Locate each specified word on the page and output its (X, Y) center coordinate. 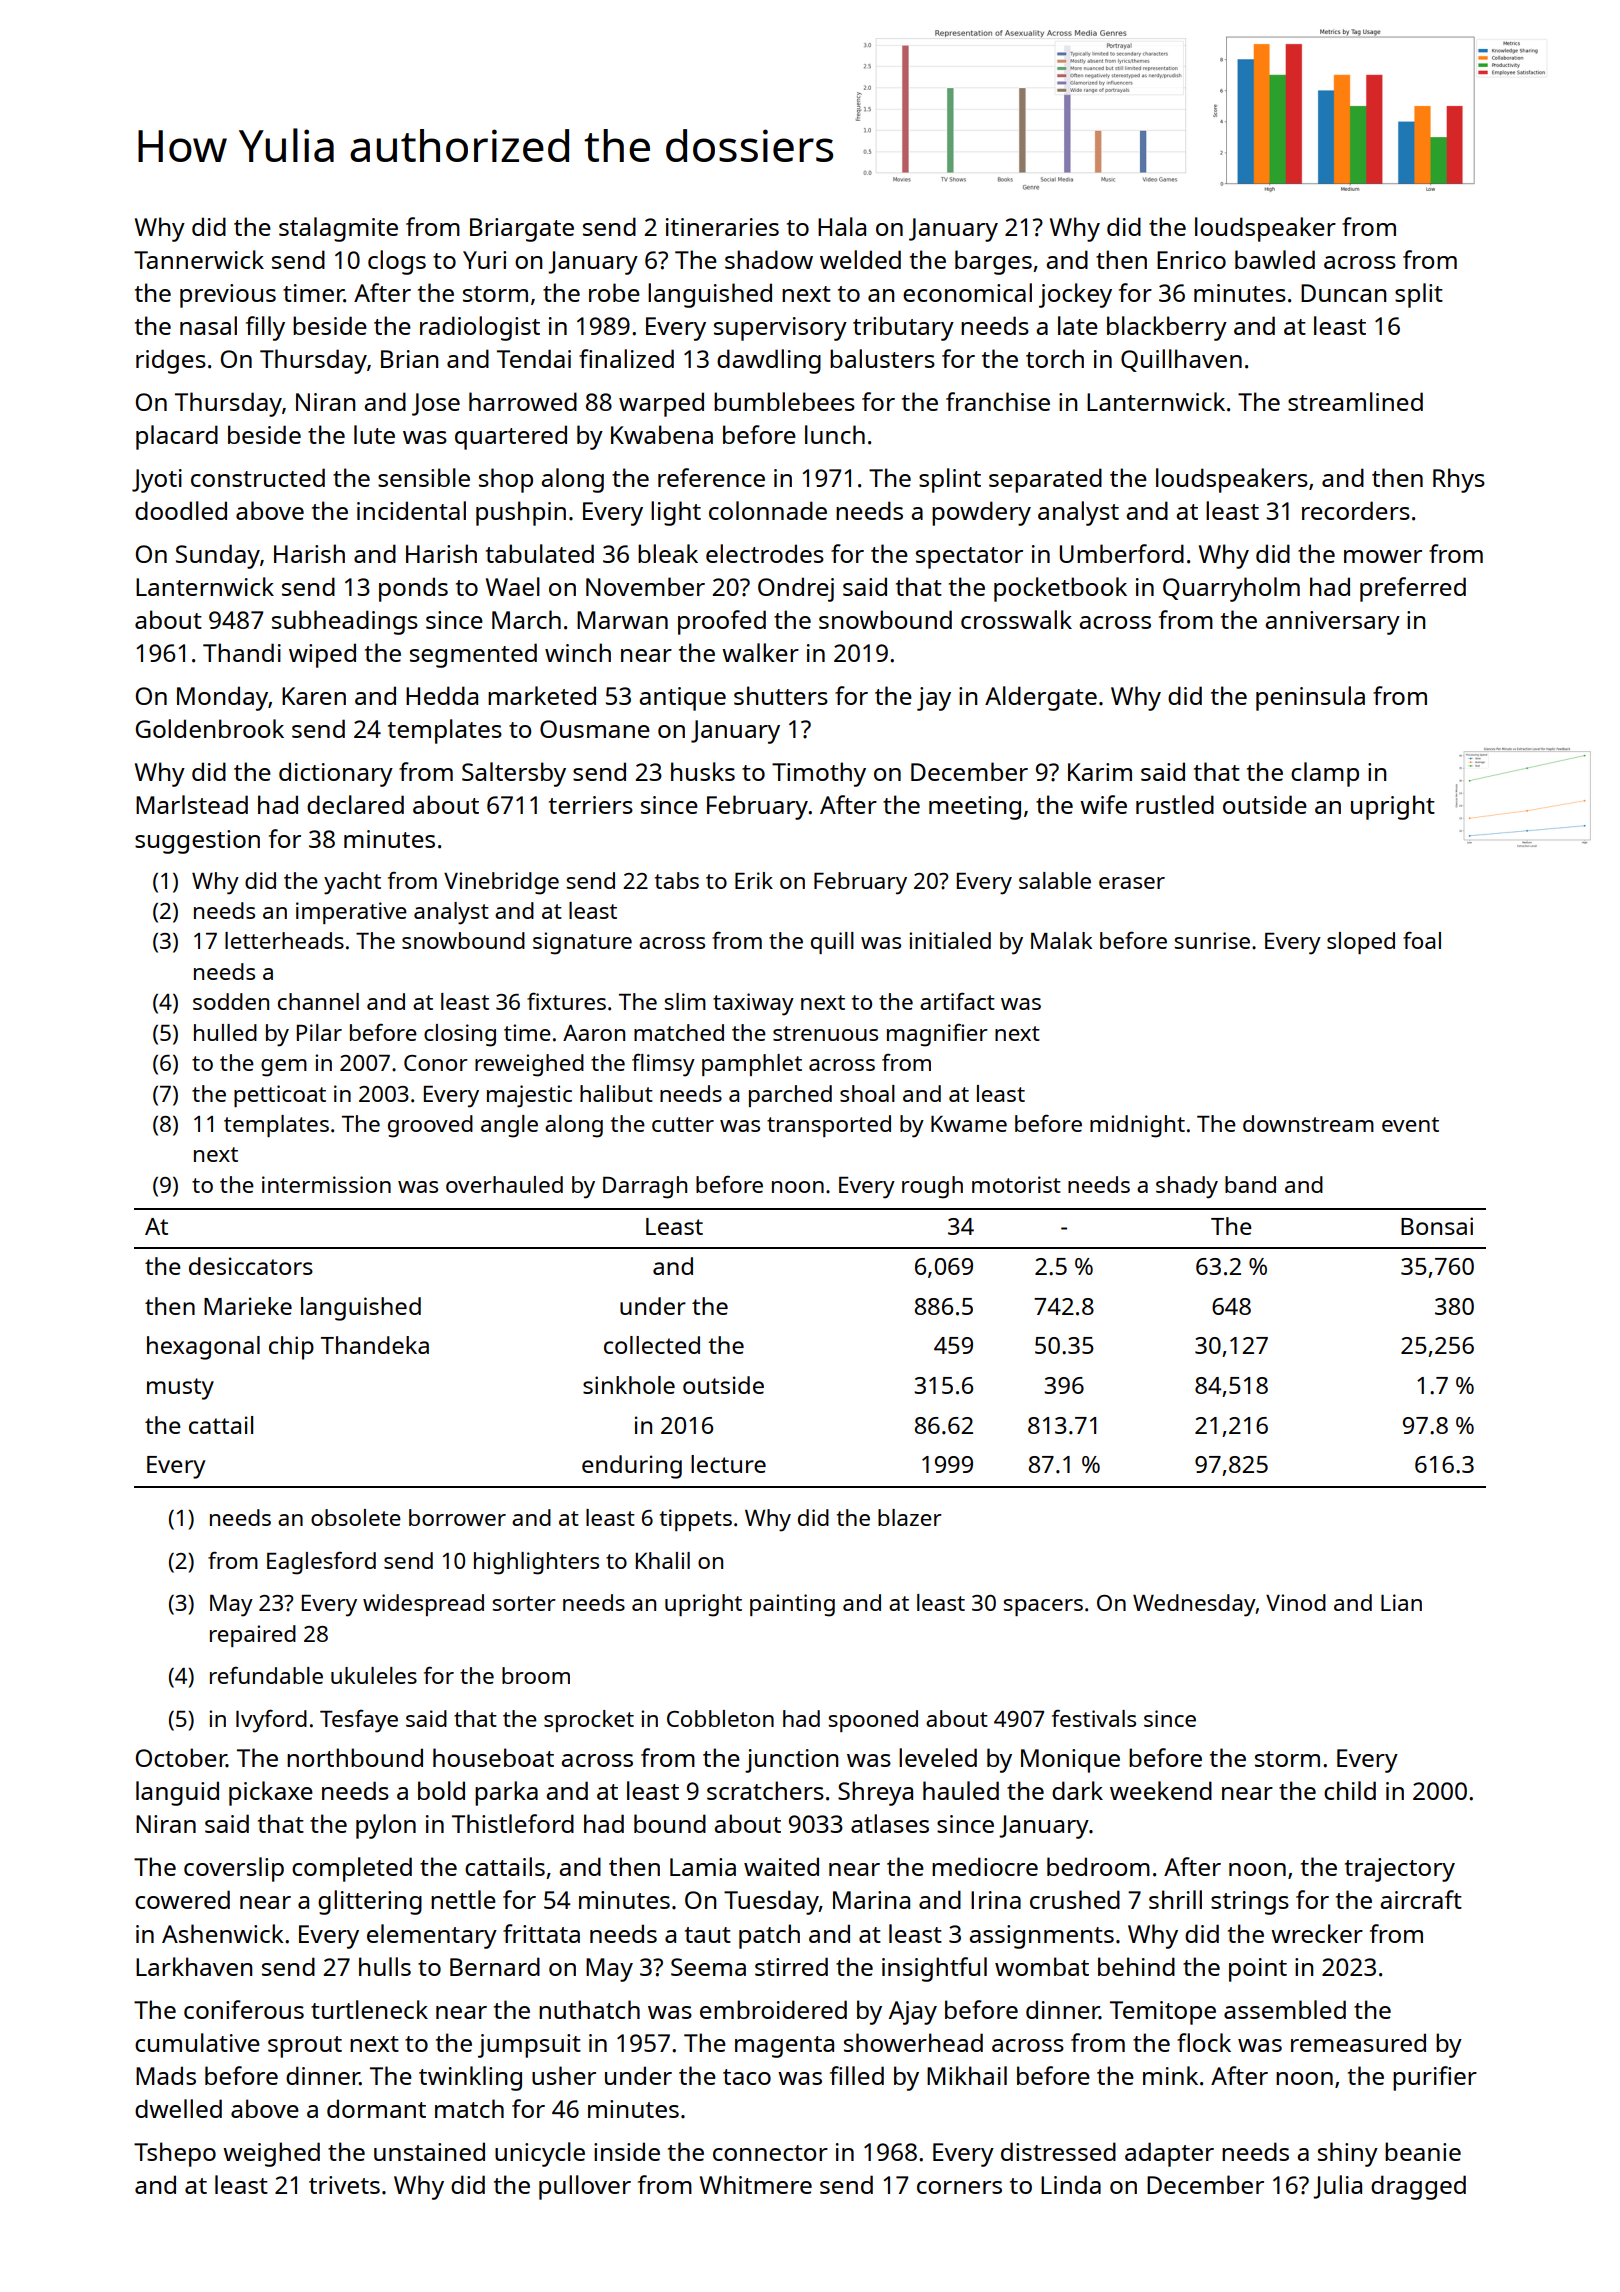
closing (460, 1035)
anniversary (1332, 623)
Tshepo (175, 2154)
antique (682, 699)
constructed (258, 477)
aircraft (1421, 1899)
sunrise (1212, 940)
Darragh (645, 1187)
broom (536, 1675)
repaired (253, 1636)
